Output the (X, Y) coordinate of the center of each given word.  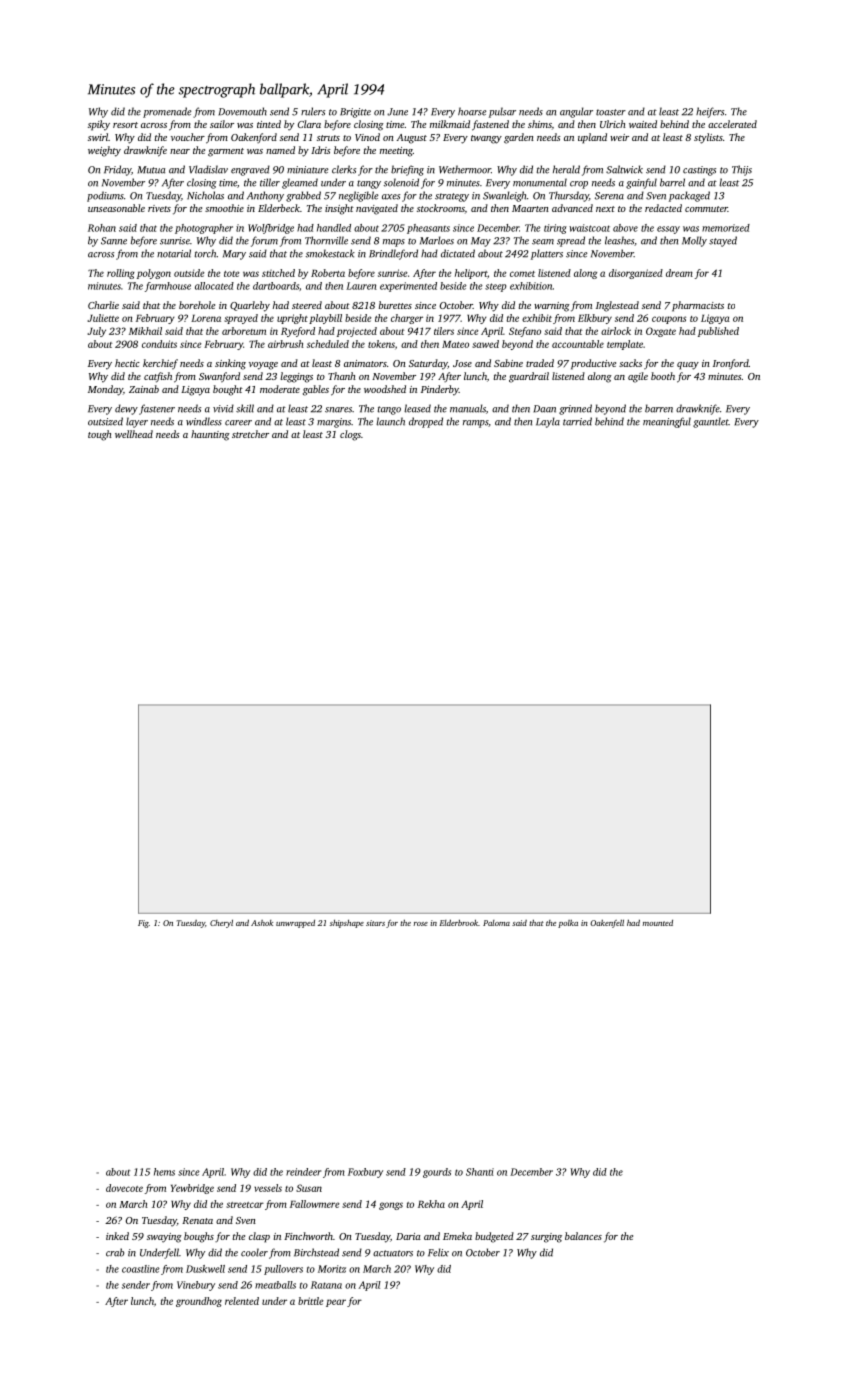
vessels (268, 1188)
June (397, 112)
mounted (658, 923)
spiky (99, 125)
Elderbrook (459, 922)
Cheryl (221, 924)
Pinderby (440, 390)
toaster (611, 112)
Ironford (731, 364)
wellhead (134, 434)
